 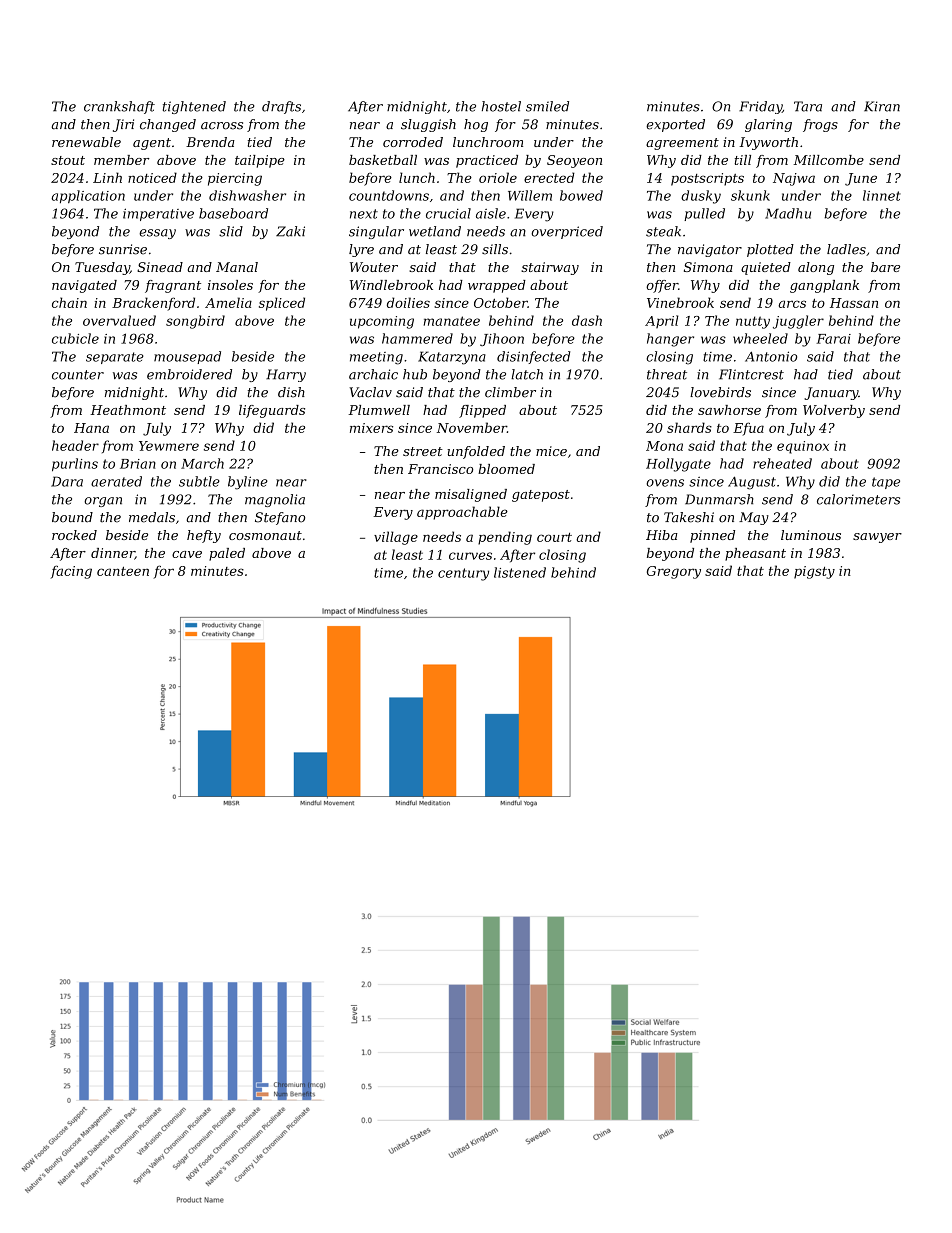 What do you see at coordinates (227, 554) in the page?
I see `paled` at bounding box center [227, 554].
